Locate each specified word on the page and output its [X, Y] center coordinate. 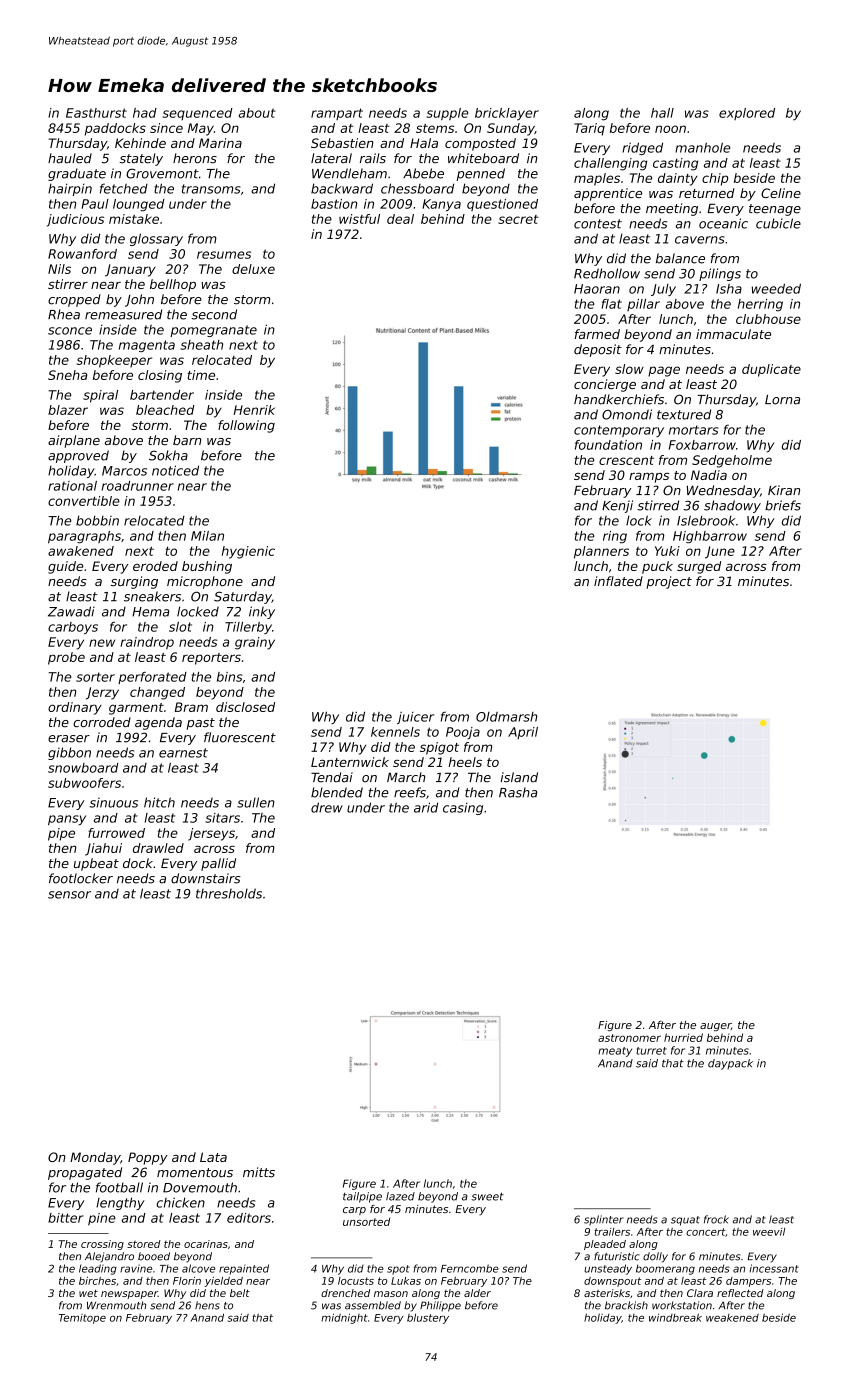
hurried [683, 1037]
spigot [439, 748]
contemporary [619, 431]
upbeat [96, 864]
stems [435, 128]
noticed [175, 470]
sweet [487, 1197]
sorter [95, 677]
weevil [769, 1232]
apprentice [608, 194]
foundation [608, 445]
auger [715, 1027]
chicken [181, 1202]
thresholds [229, 893]
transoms [211, 189]
